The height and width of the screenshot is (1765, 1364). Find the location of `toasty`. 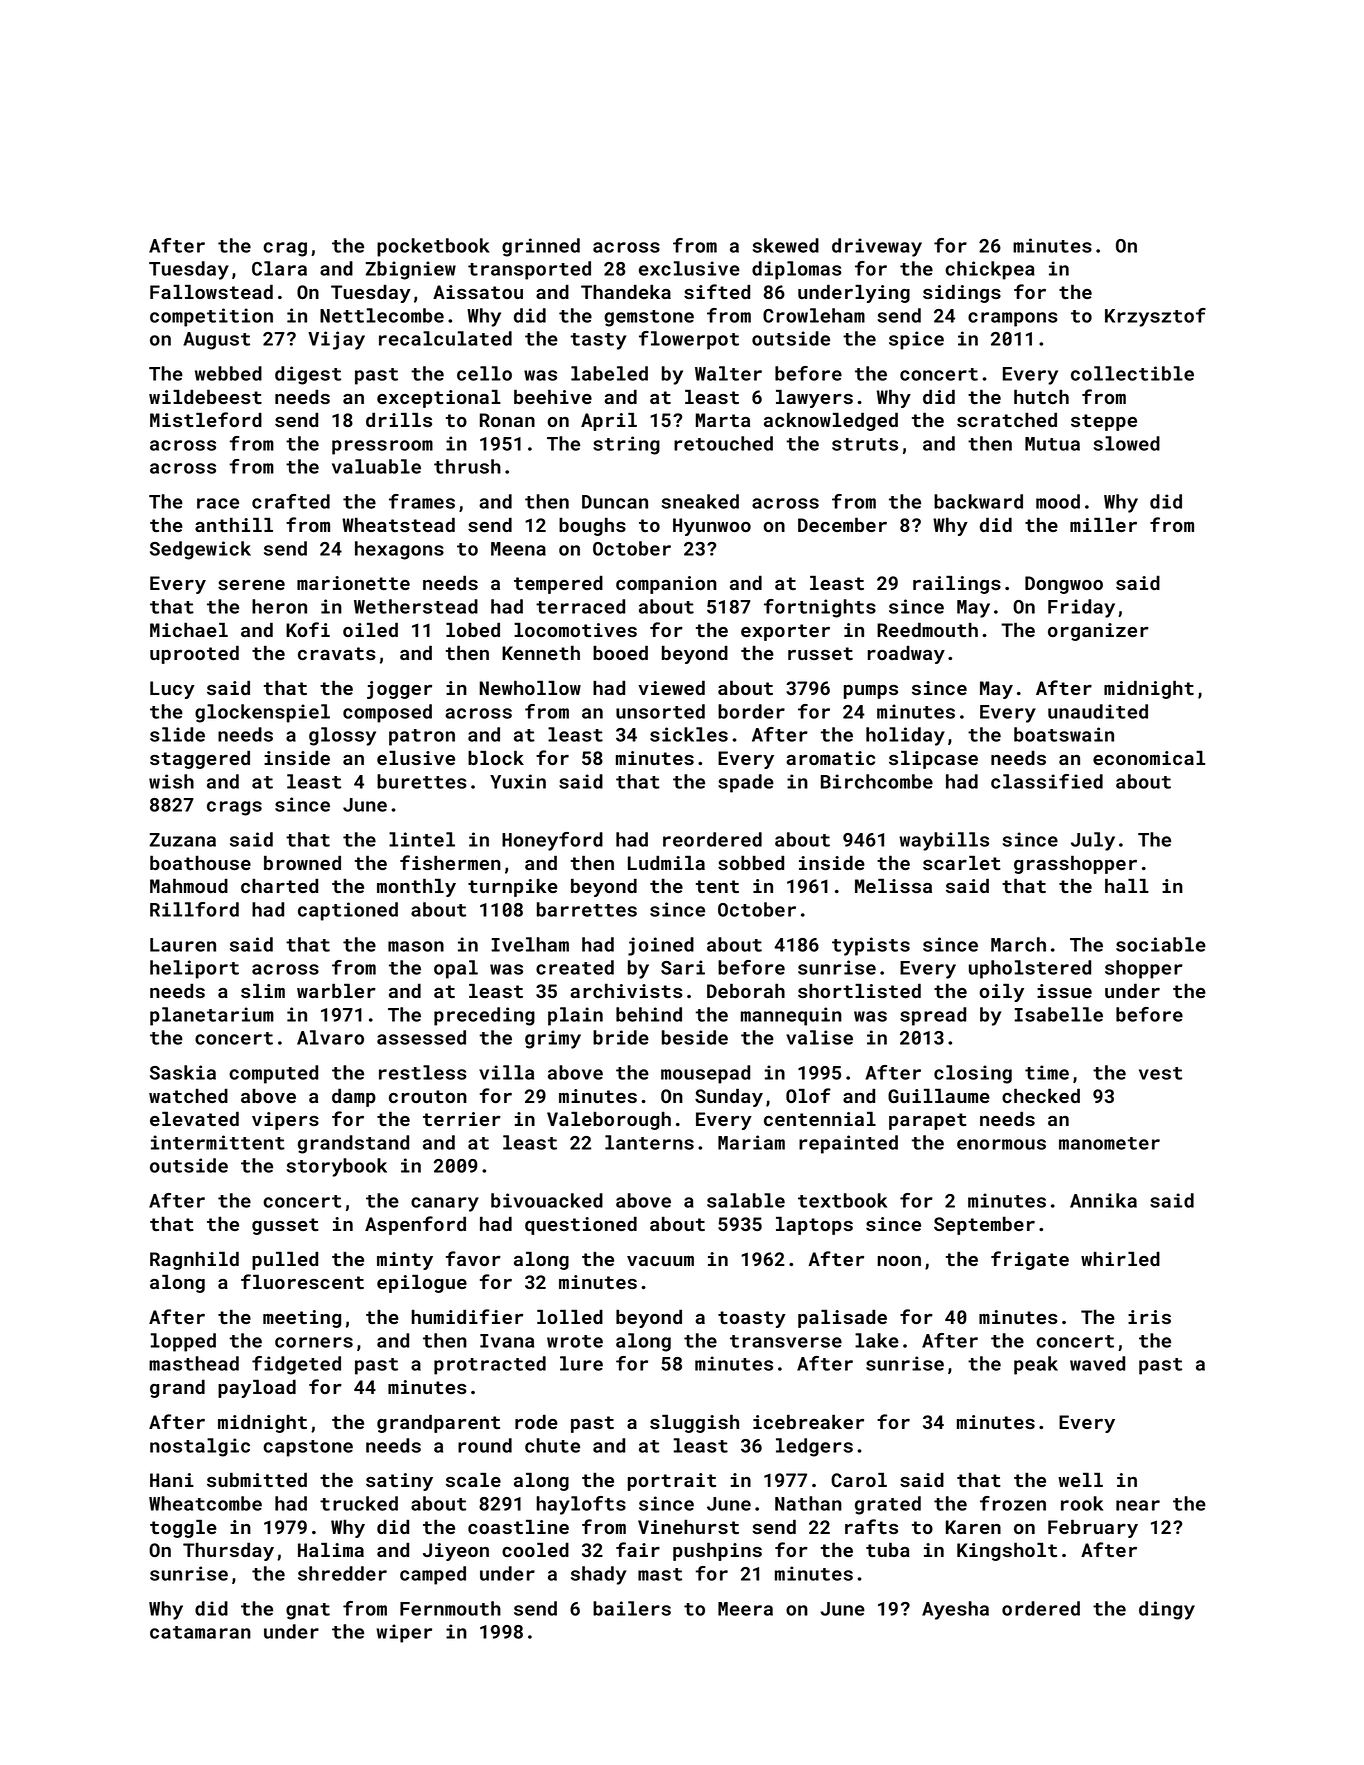

toasty is located at coordinates (752, 1319).
